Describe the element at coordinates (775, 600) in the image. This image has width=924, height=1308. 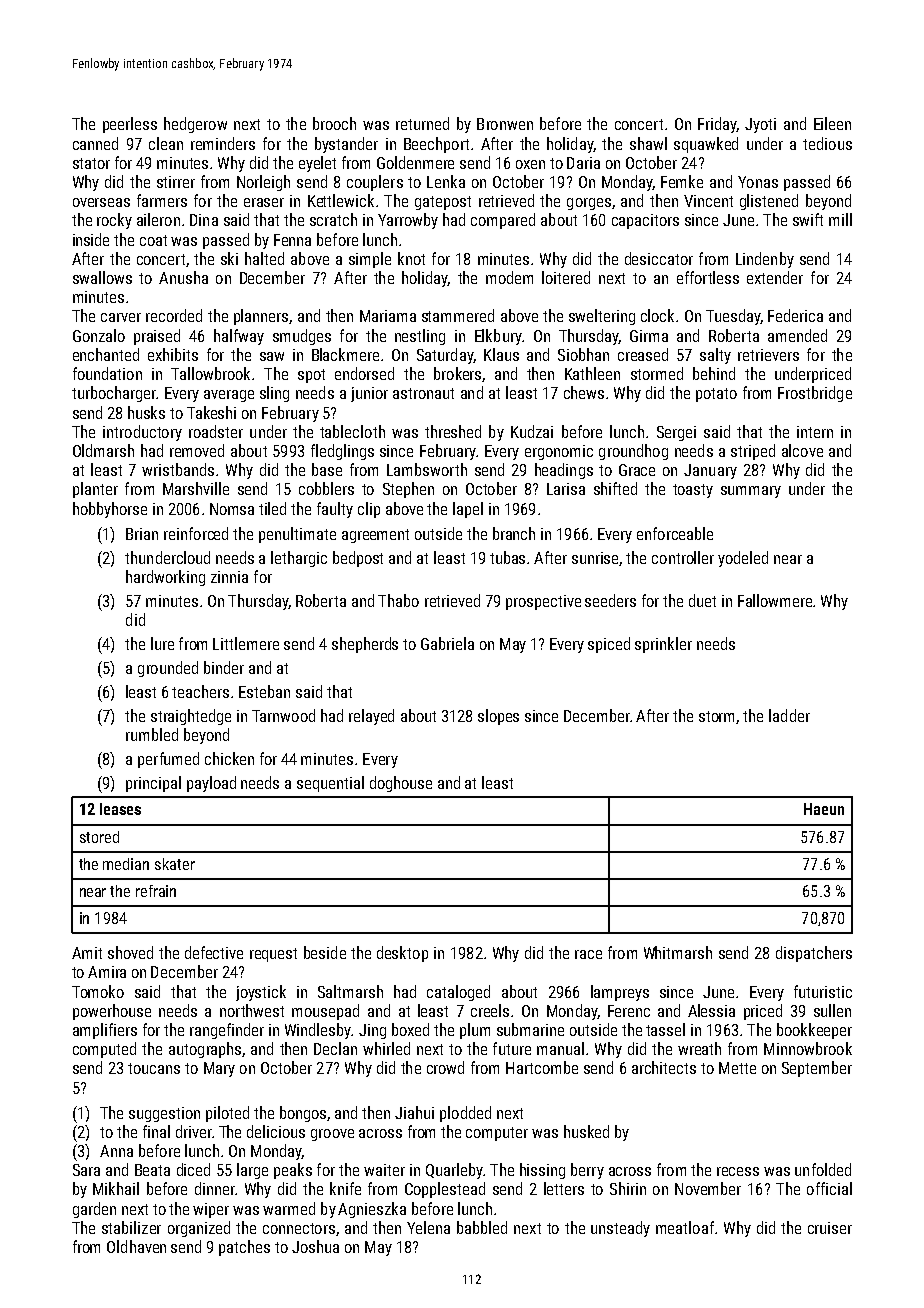
I see `Fallowmere` at that location.
